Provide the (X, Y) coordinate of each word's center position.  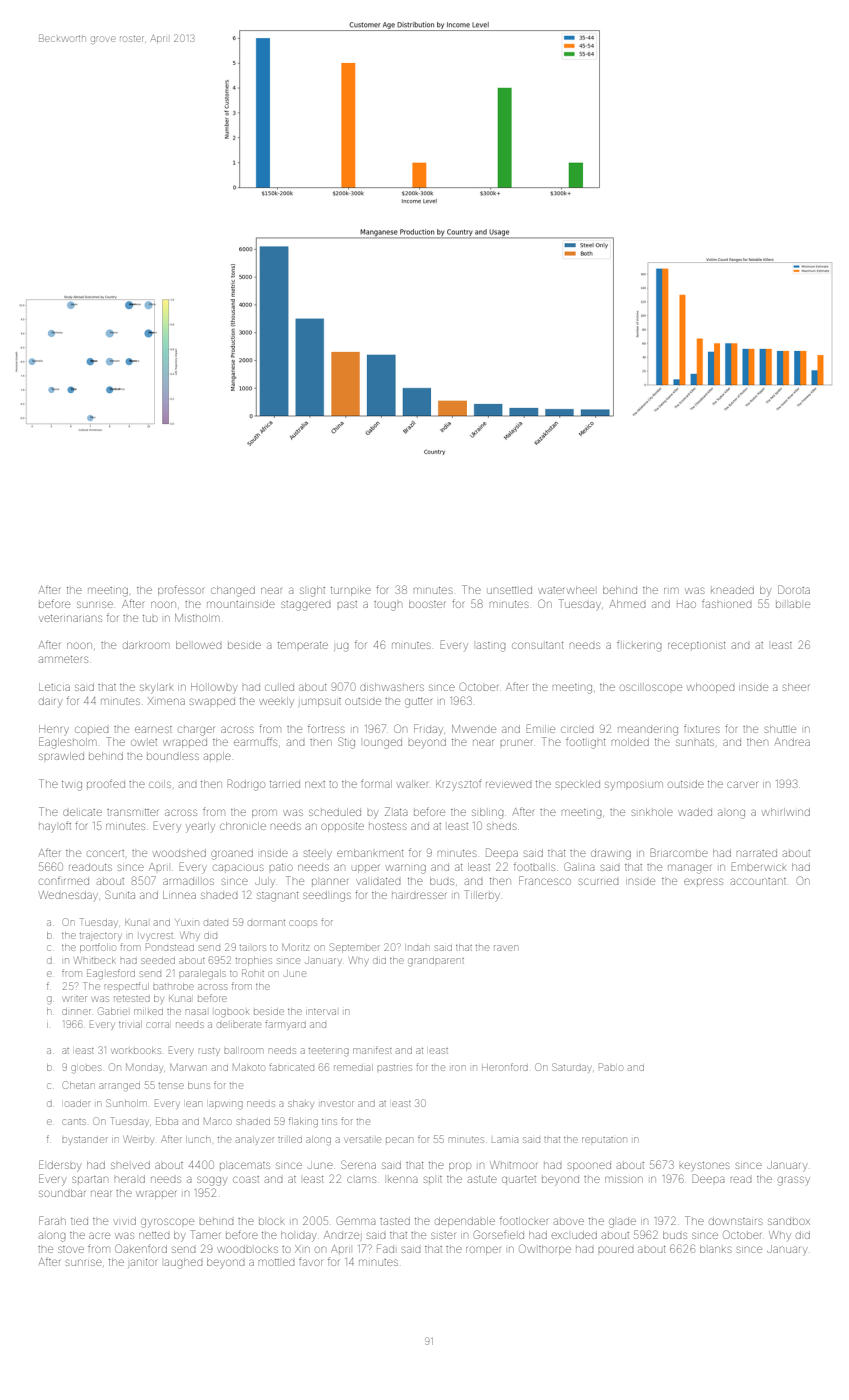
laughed (184, 1263)
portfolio (98, 948)
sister (443, 1235)
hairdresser (419, 895)
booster (427, 604)
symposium (634, 785)
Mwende (474, 729)
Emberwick (759, 866)
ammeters (63, 659)
